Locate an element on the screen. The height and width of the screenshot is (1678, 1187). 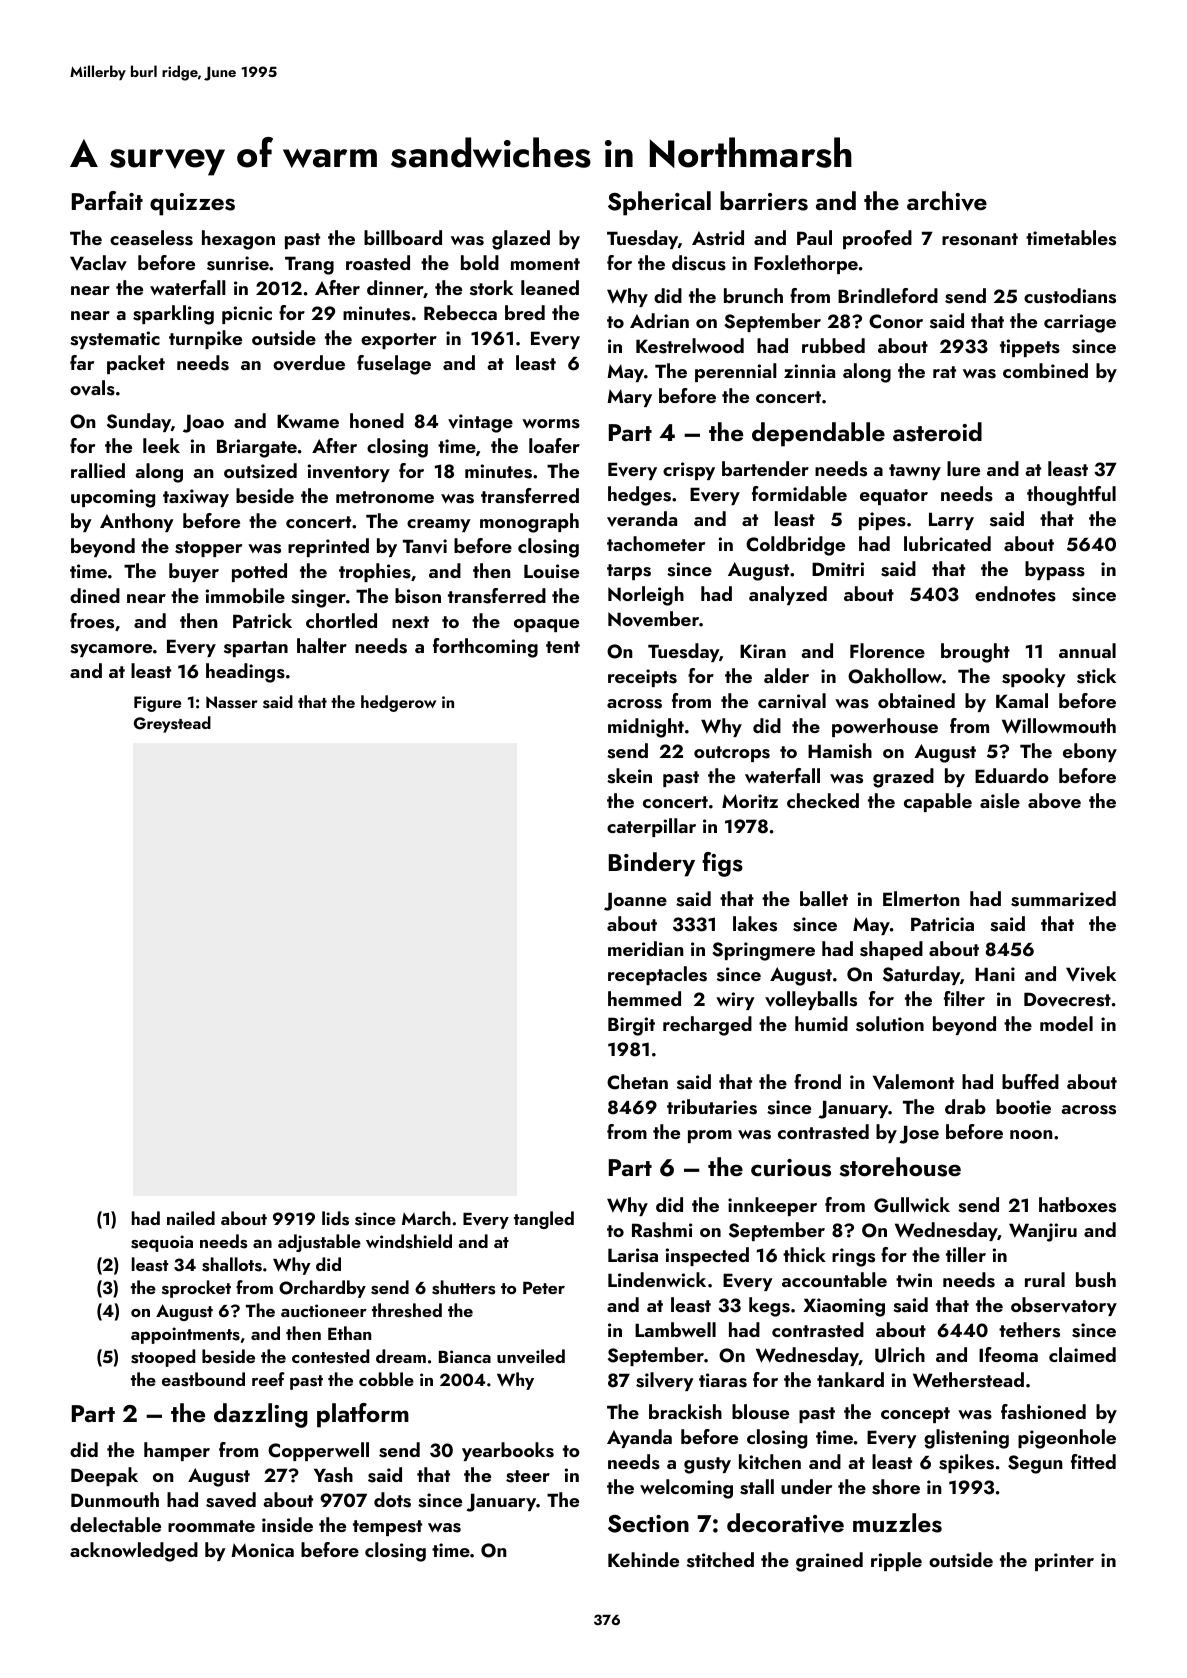
quizzes is located at coordinates (192, 204).
